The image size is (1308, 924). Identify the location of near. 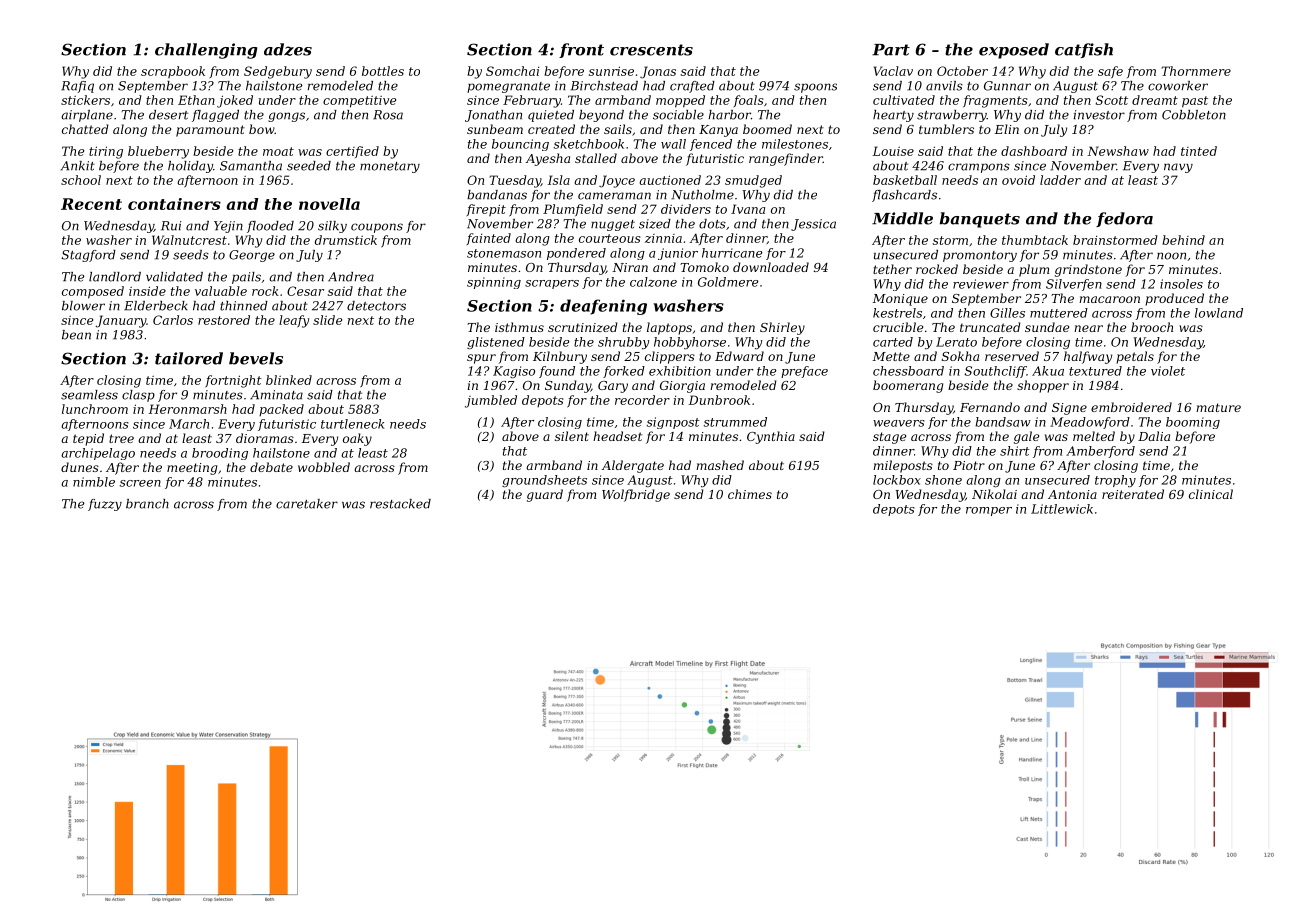
(1088, 328).
